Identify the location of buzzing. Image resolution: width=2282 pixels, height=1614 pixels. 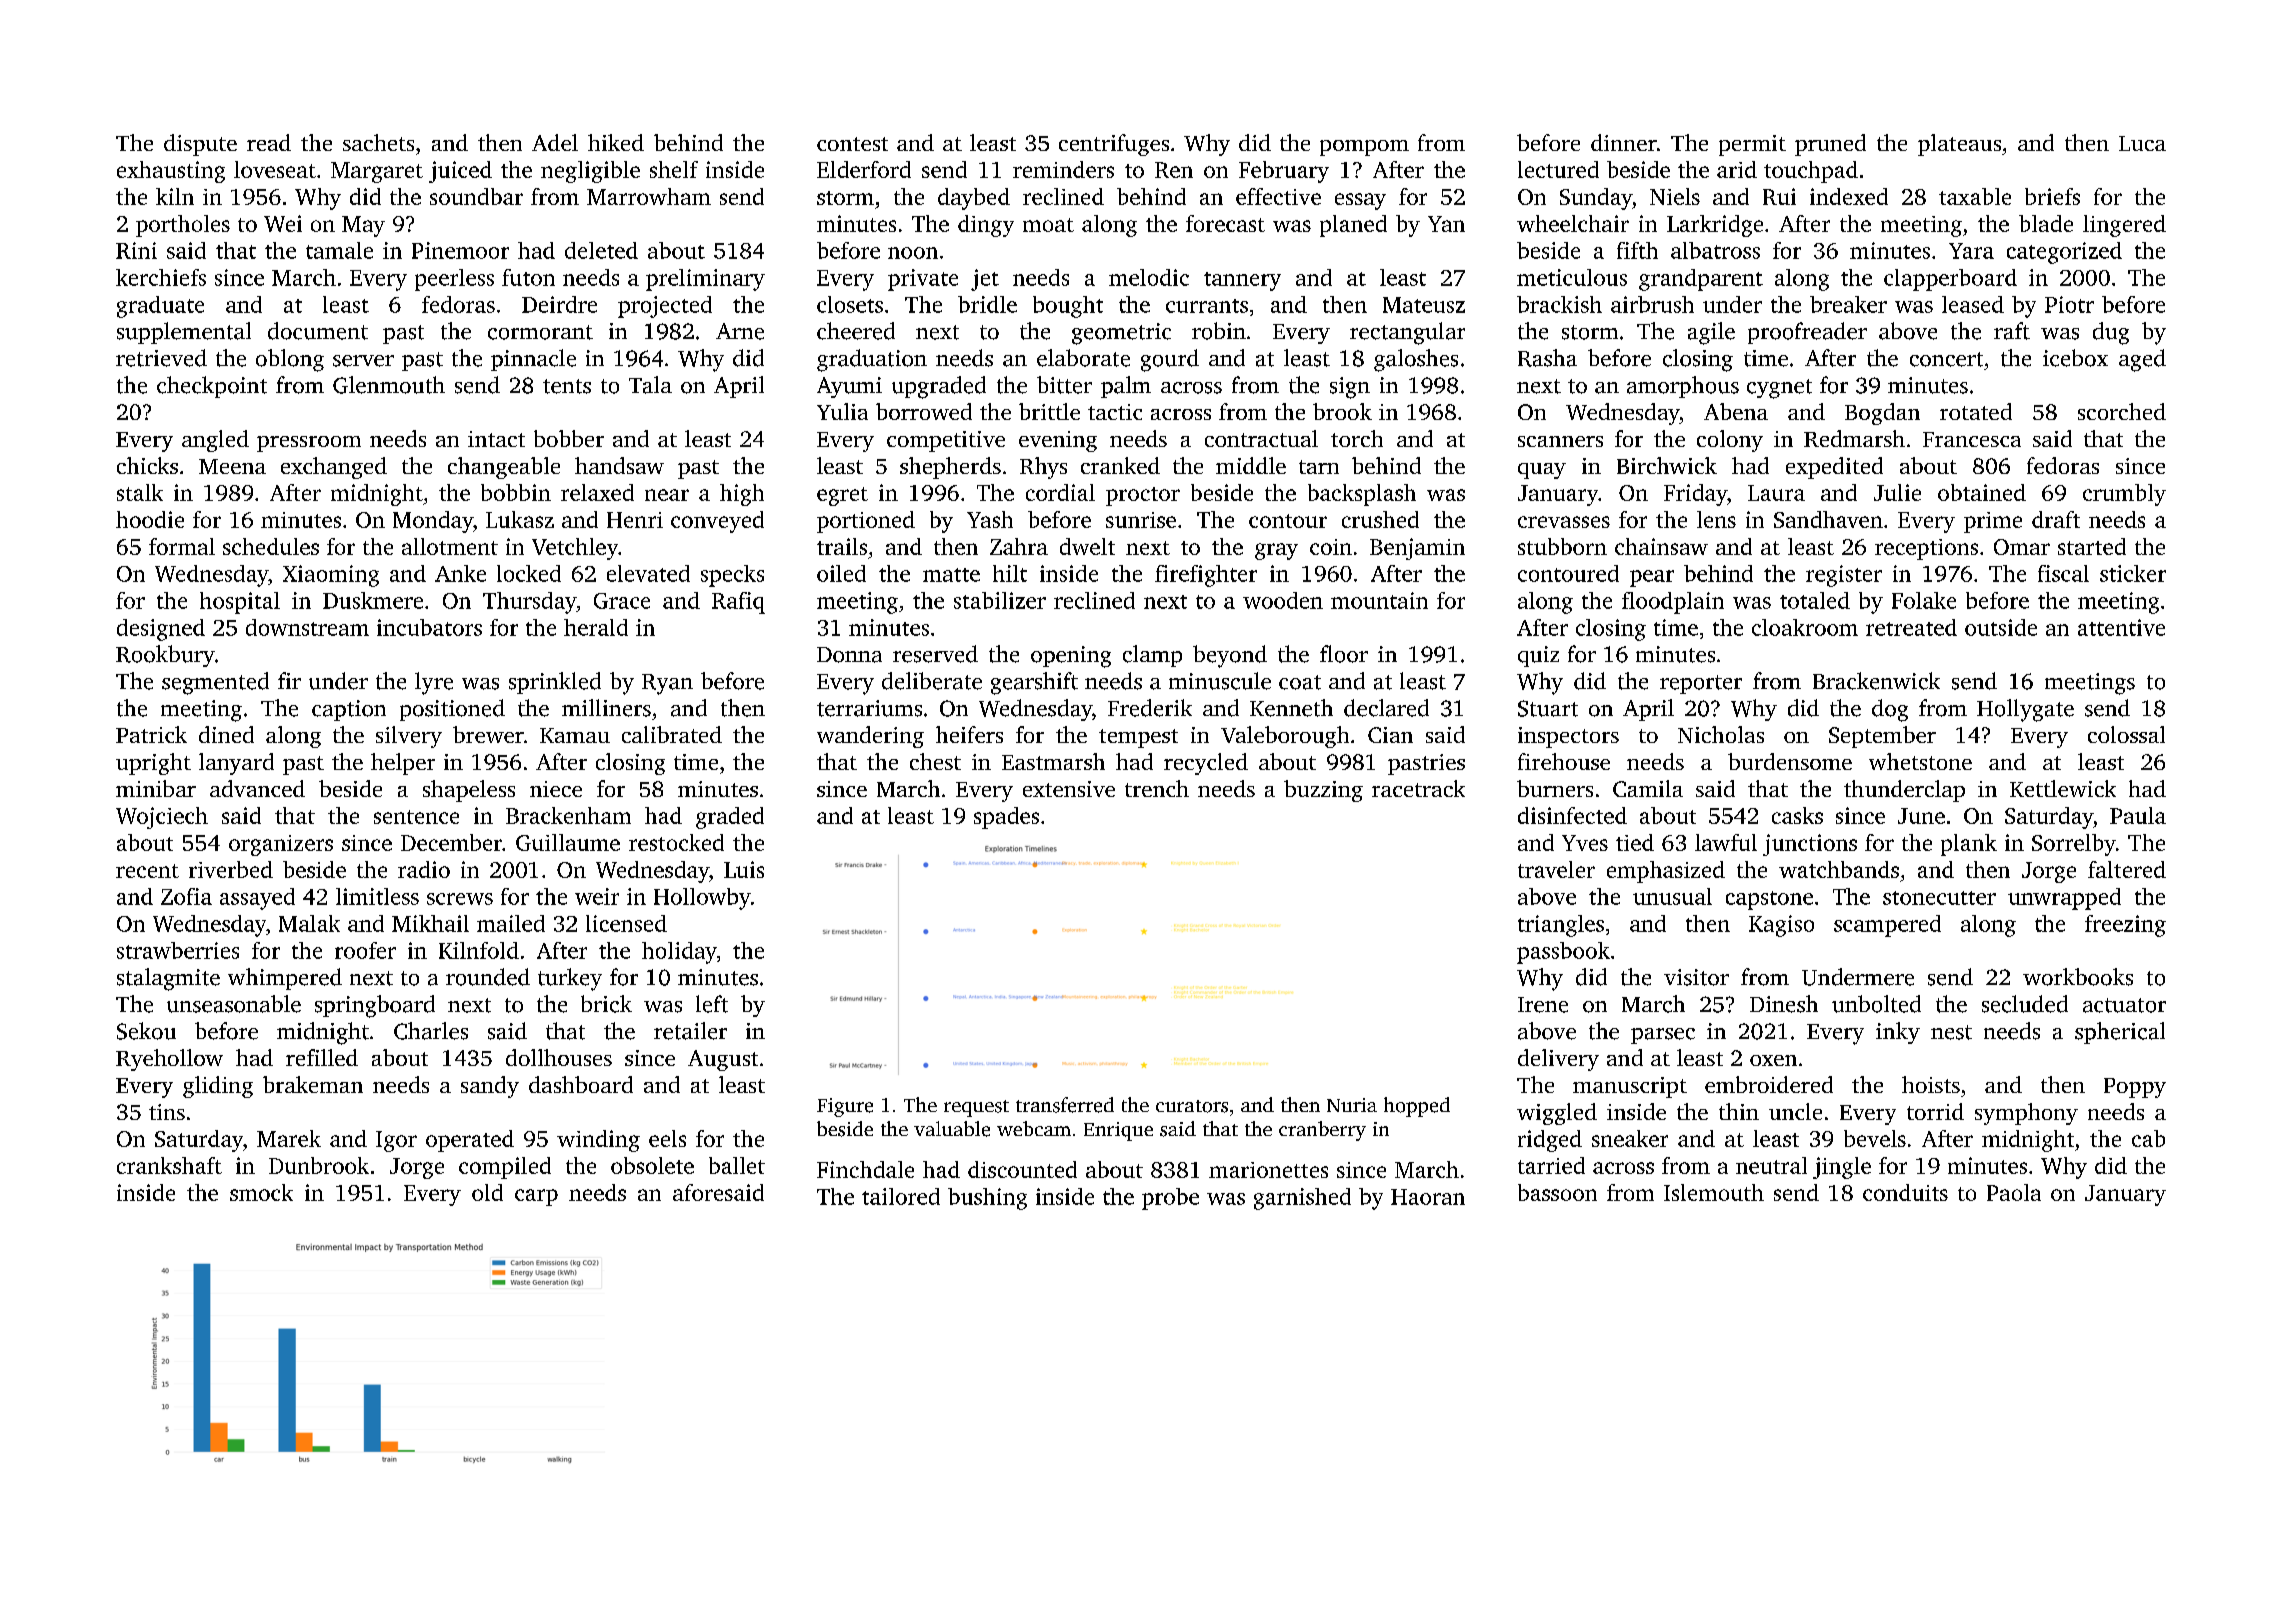
(1323, 791).
